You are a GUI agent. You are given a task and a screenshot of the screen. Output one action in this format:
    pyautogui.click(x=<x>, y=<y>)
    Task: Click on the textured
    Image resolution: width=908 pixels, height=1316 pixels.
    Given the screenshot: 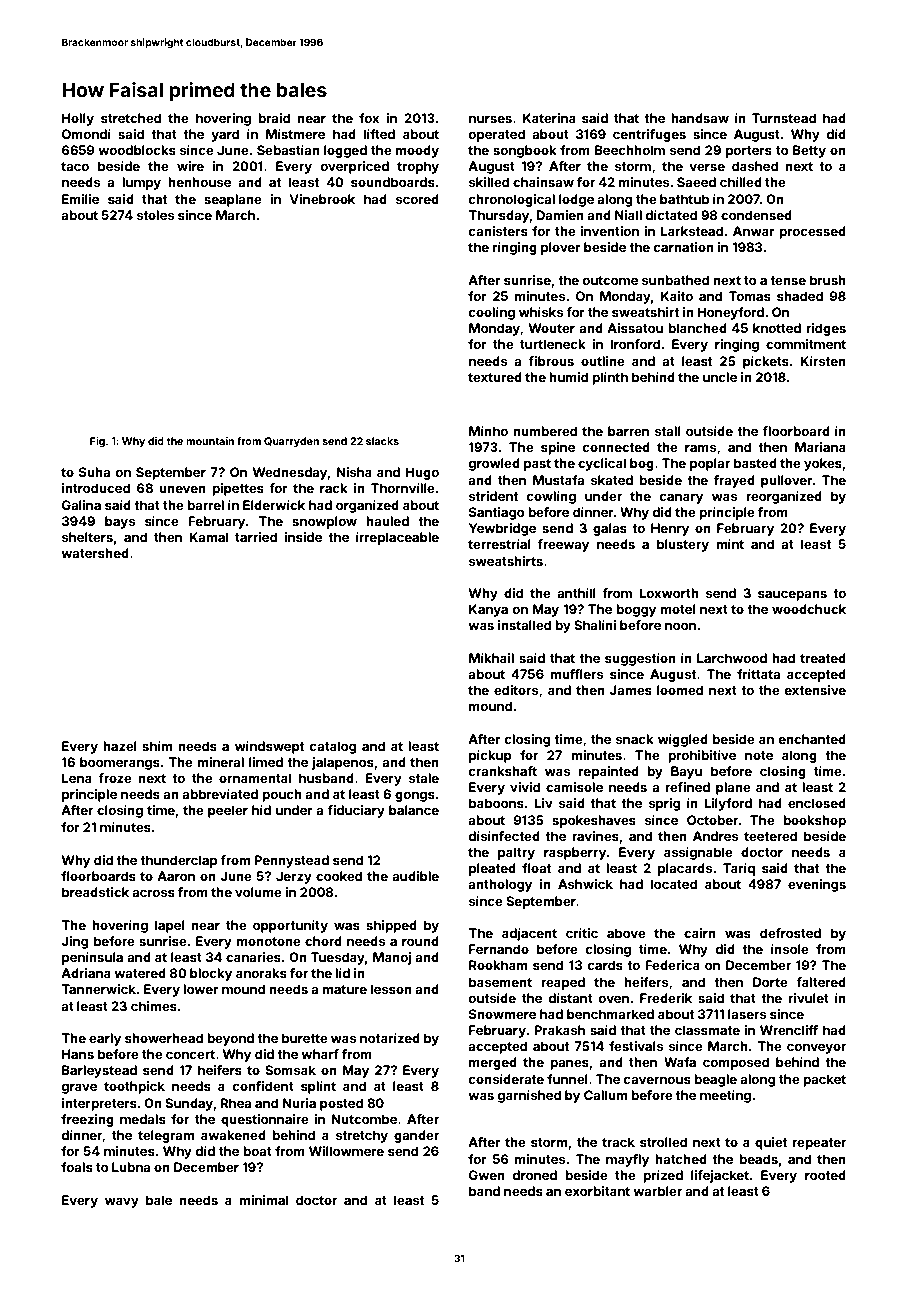 What is the action you would take?
    pyautogui.click(x=495, y=377)
